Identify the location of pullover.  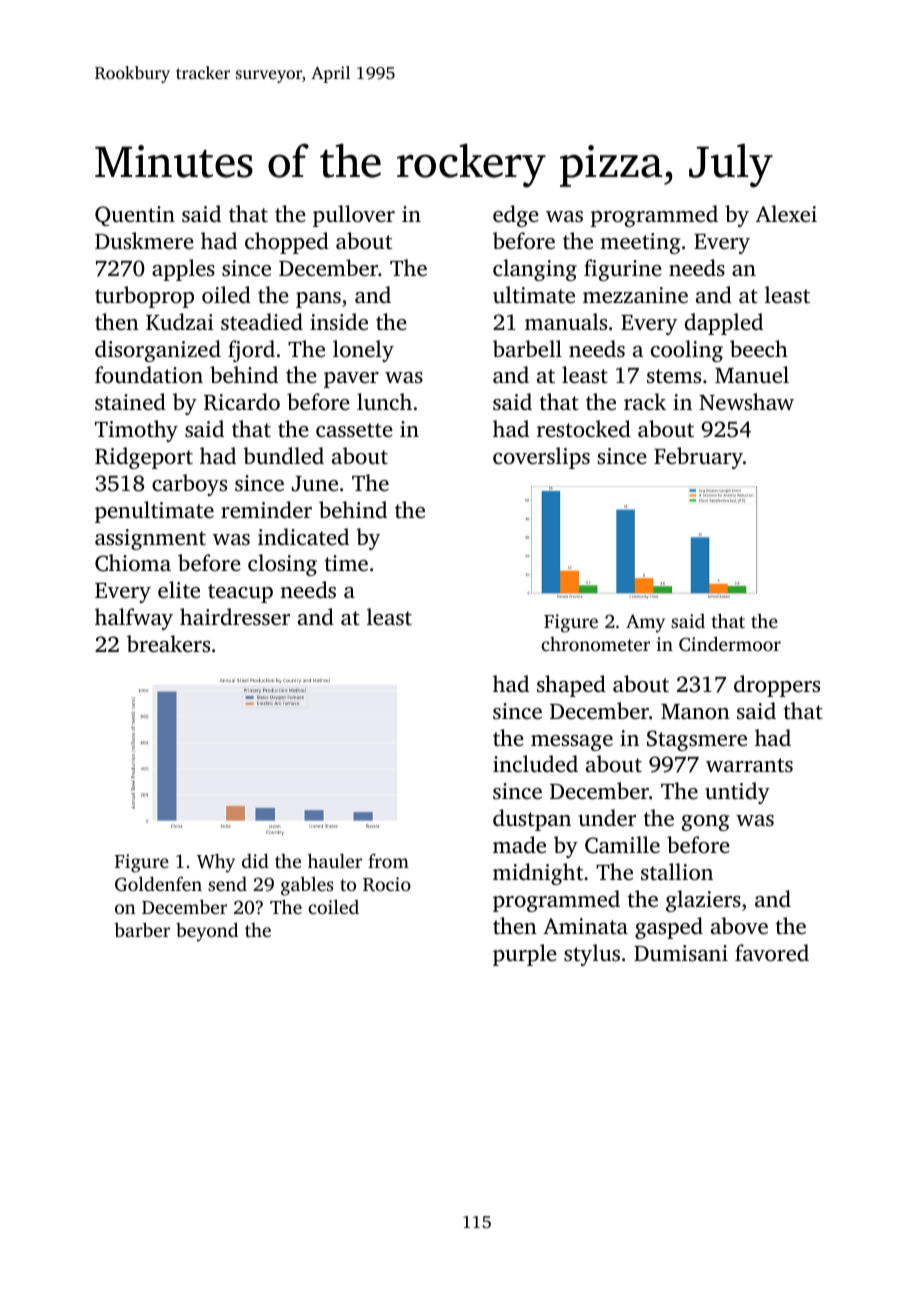
(354, 216).
